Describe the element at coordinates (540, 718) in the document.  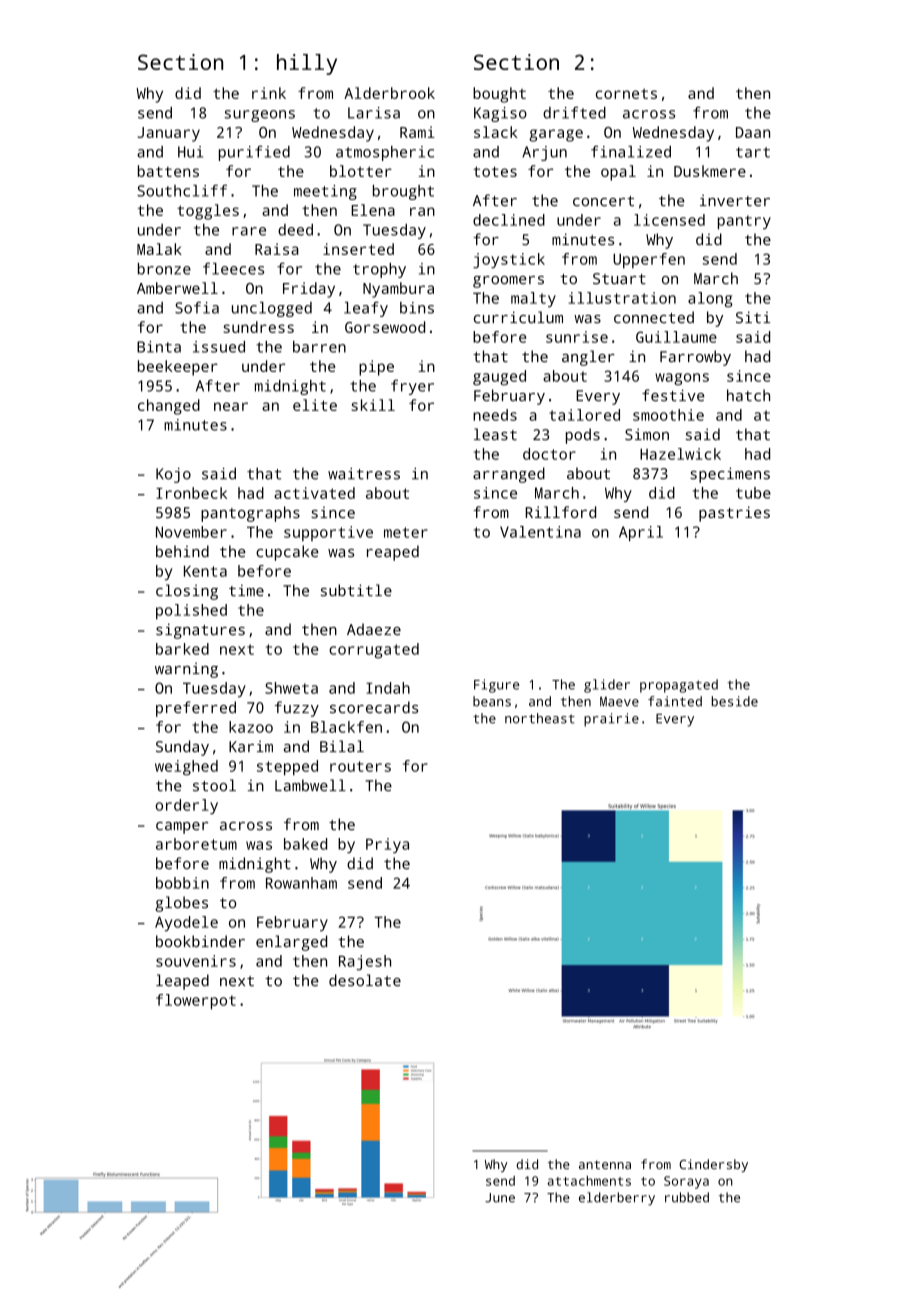
I see `northeast` at that location.
